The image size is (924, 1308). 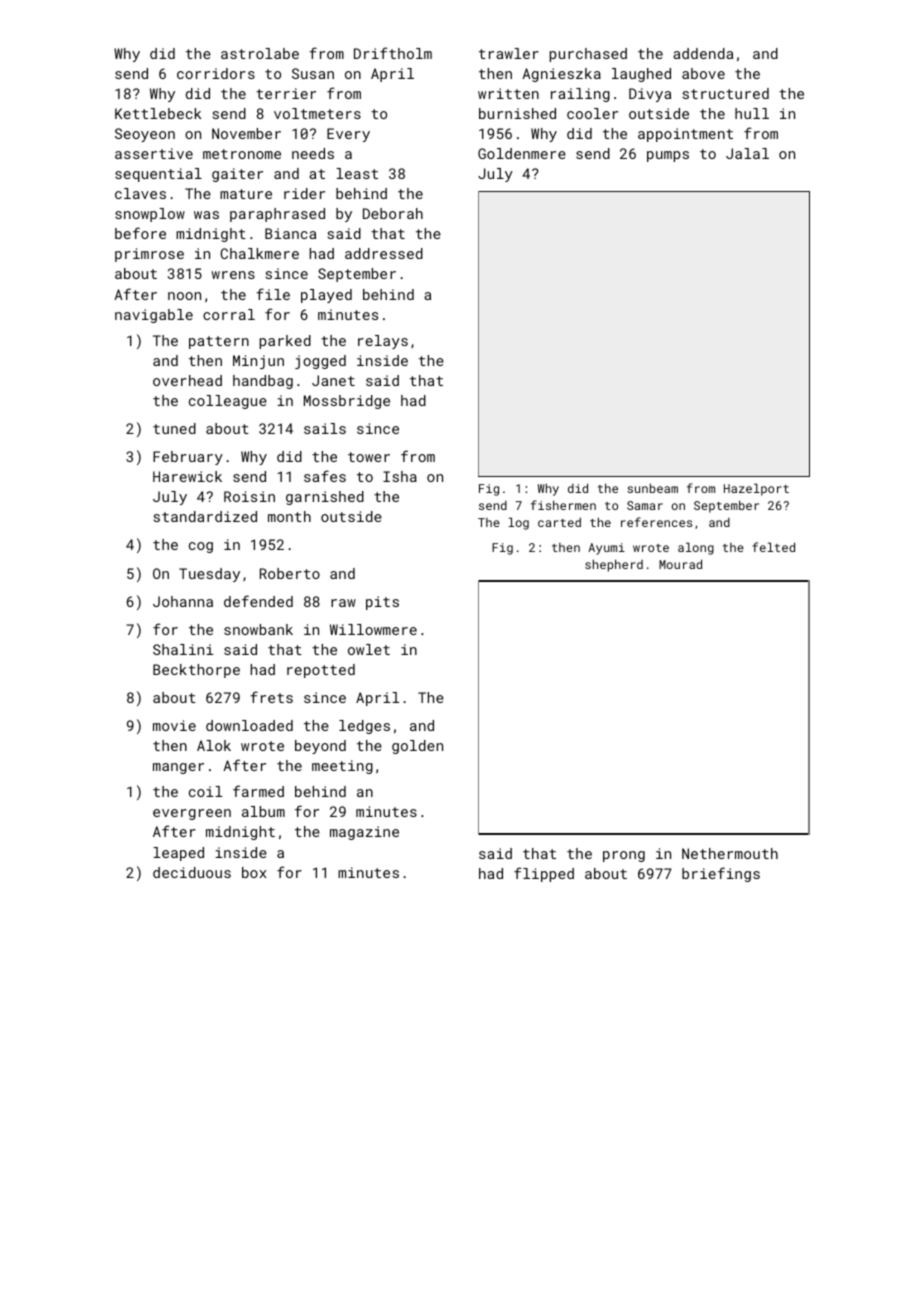 What do you see at coordinates (258, 791) in the document?
I see `farmed` at bounding box center [258, 791].
